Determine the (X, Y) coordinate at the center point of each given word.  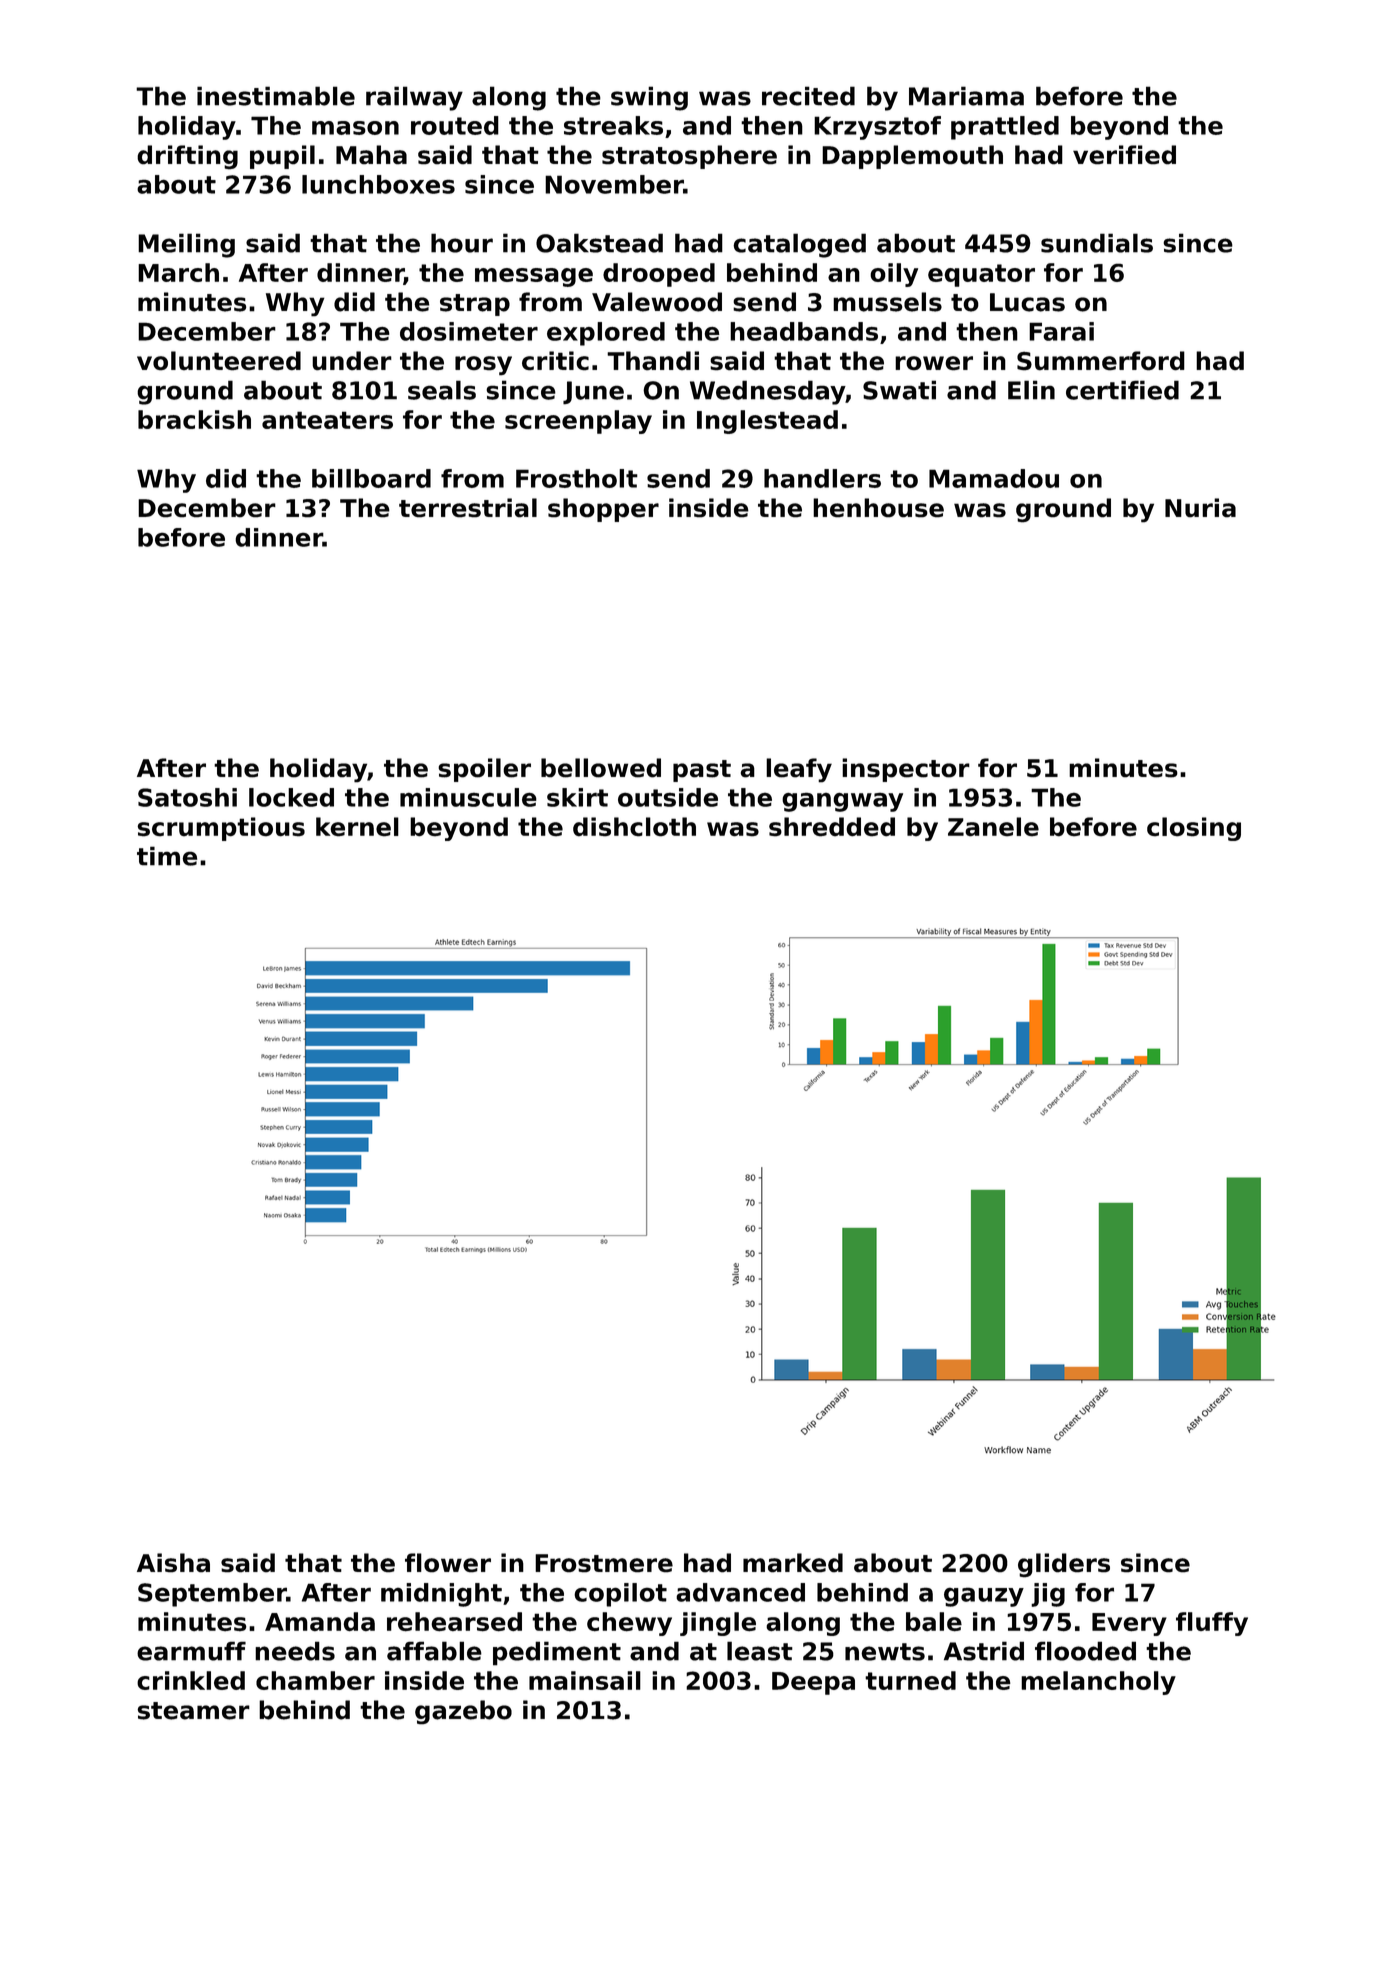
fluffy (1212, 1624)
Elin (1031, 390)
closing (1194, 829)
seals (442, 390)
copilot (620, 1595)
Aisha (173, 1563)
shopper (603, 510)
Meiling (186, 245)
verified (1124, 155)
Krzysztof (877, 128)
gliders (1064, 1565)
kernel (357, 827)
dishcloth (634, 827)
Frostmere (604, 1563)
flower (448, 1563)
